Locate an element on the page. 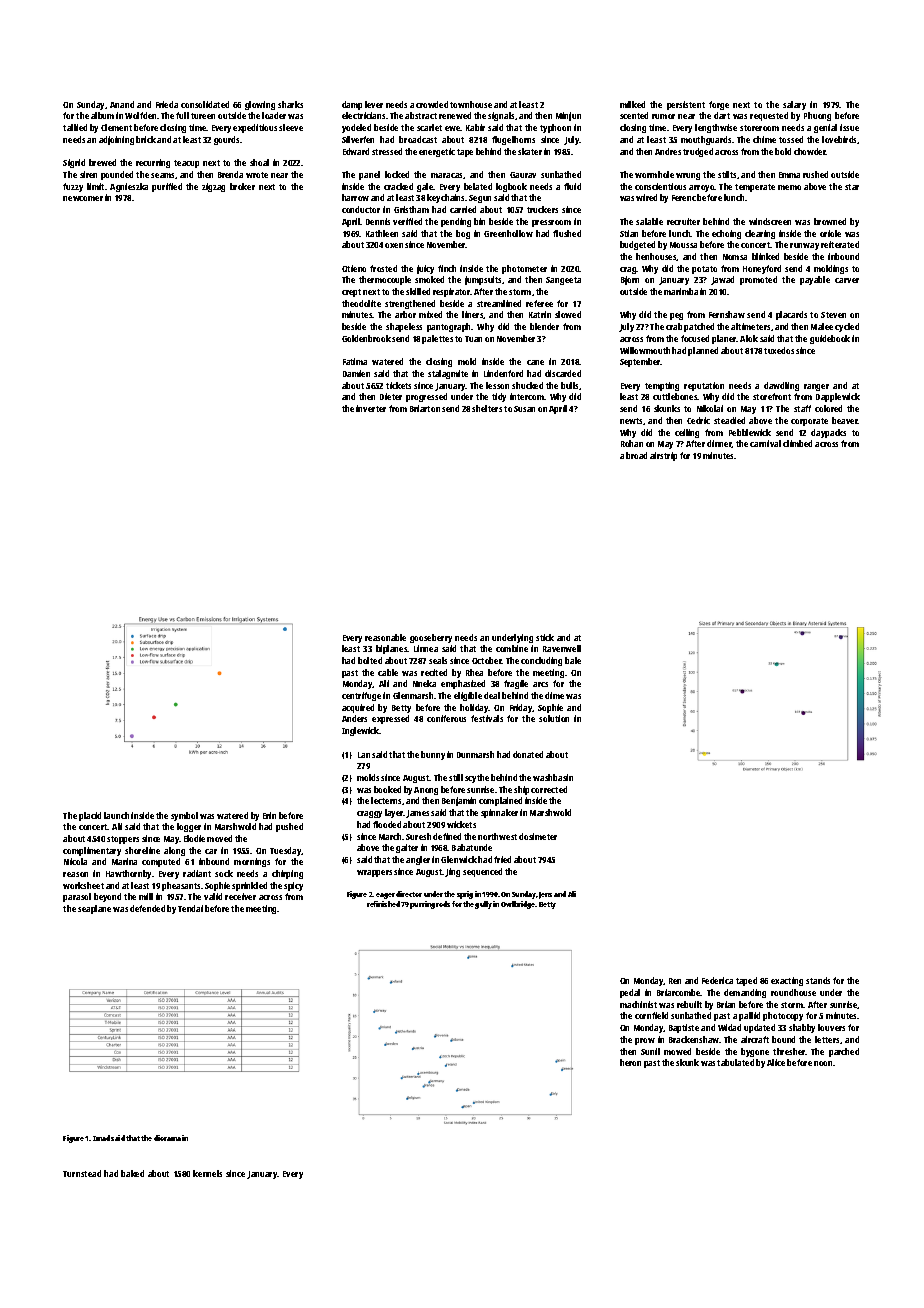  Emma is located at coordinates (789, 175).
